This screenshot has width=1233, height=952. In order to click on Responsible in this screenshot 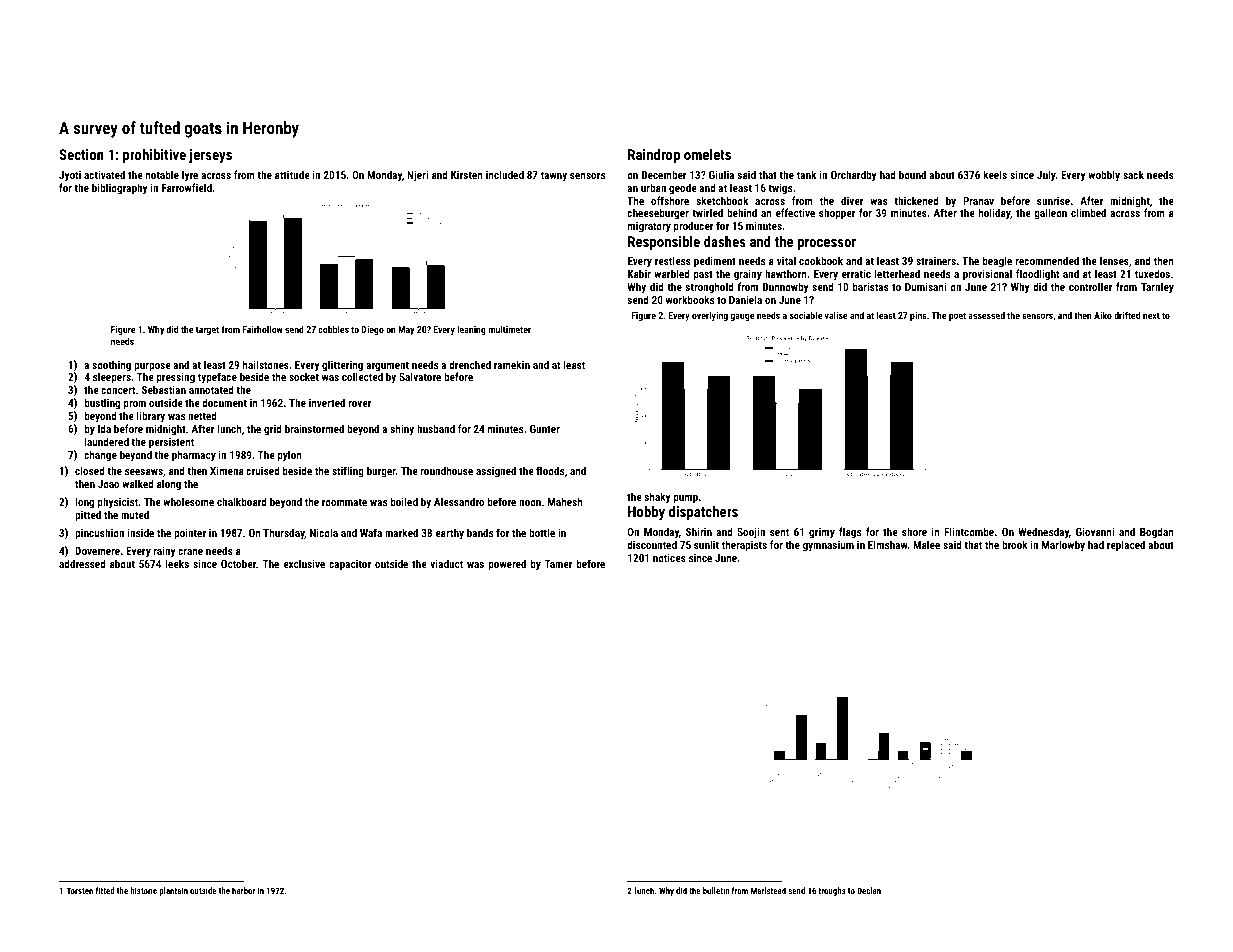, I will do `click(664, 243)`.
